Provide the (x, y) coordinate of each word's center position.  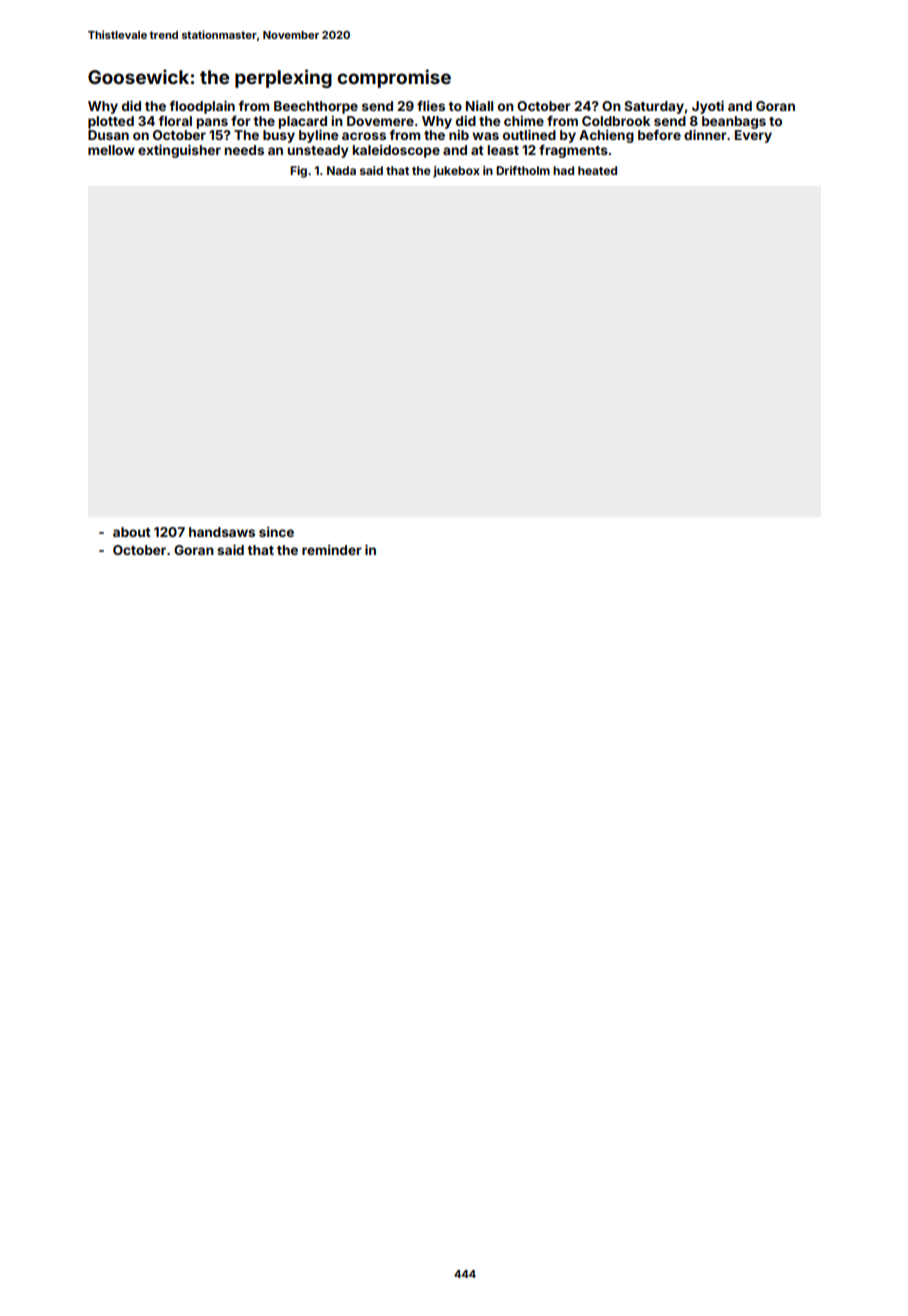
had (563, 170)
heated (597, 170)
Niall (479, 105)
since (276, 531)
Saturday (654, 107)
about (132, 532)
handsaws (222, 532)
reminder (332, 549)
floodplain (202, 107)
